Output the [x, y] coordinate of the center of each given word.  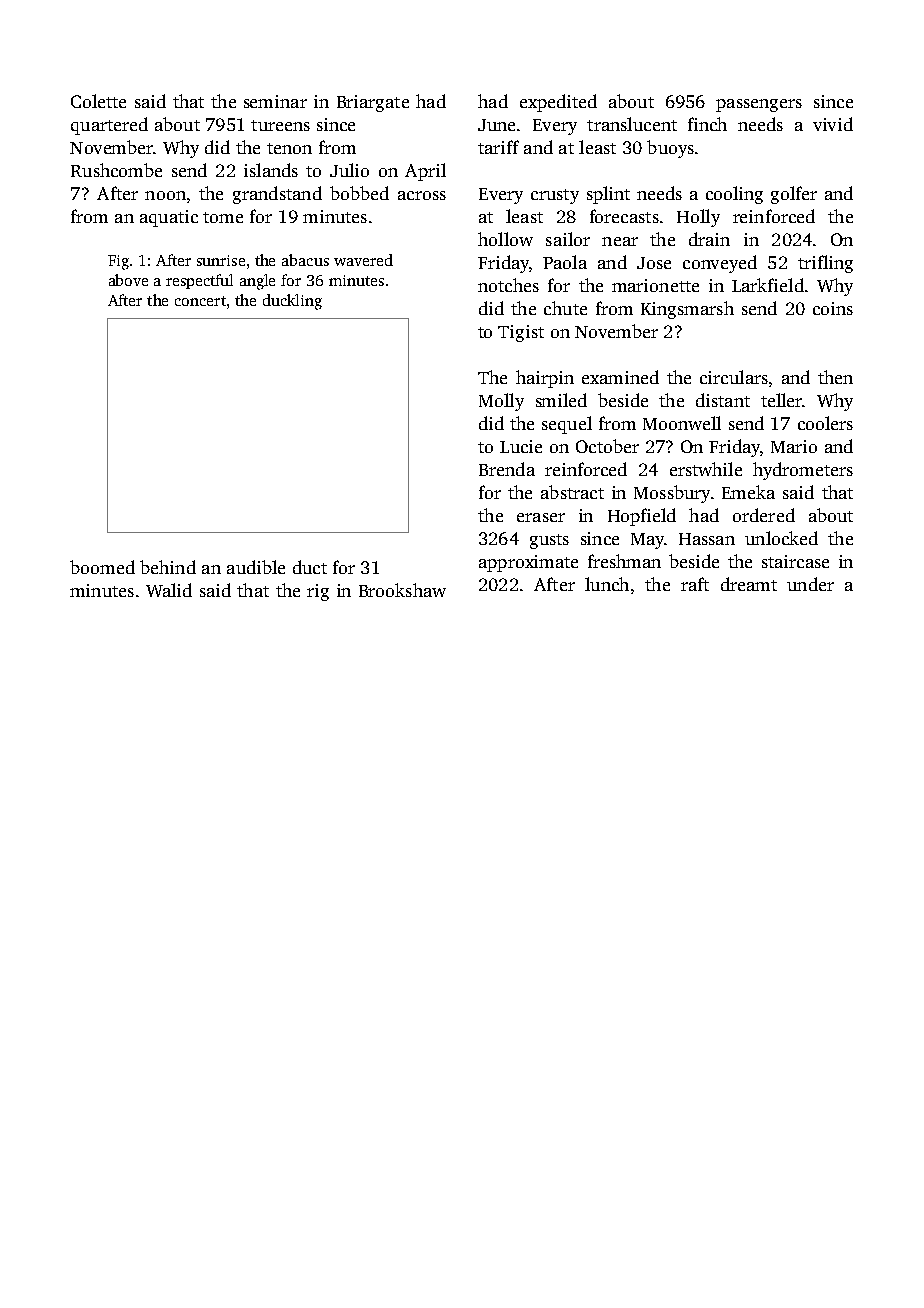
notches [508, 285]
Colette [98, 101]
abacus [305, 260]
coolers [825, 423]
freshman [624, 561]
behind [168, 567]
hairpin [545, 379]
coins [833, 308]
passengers [759, 105]
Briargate [373, 103]
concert [200, 301]
